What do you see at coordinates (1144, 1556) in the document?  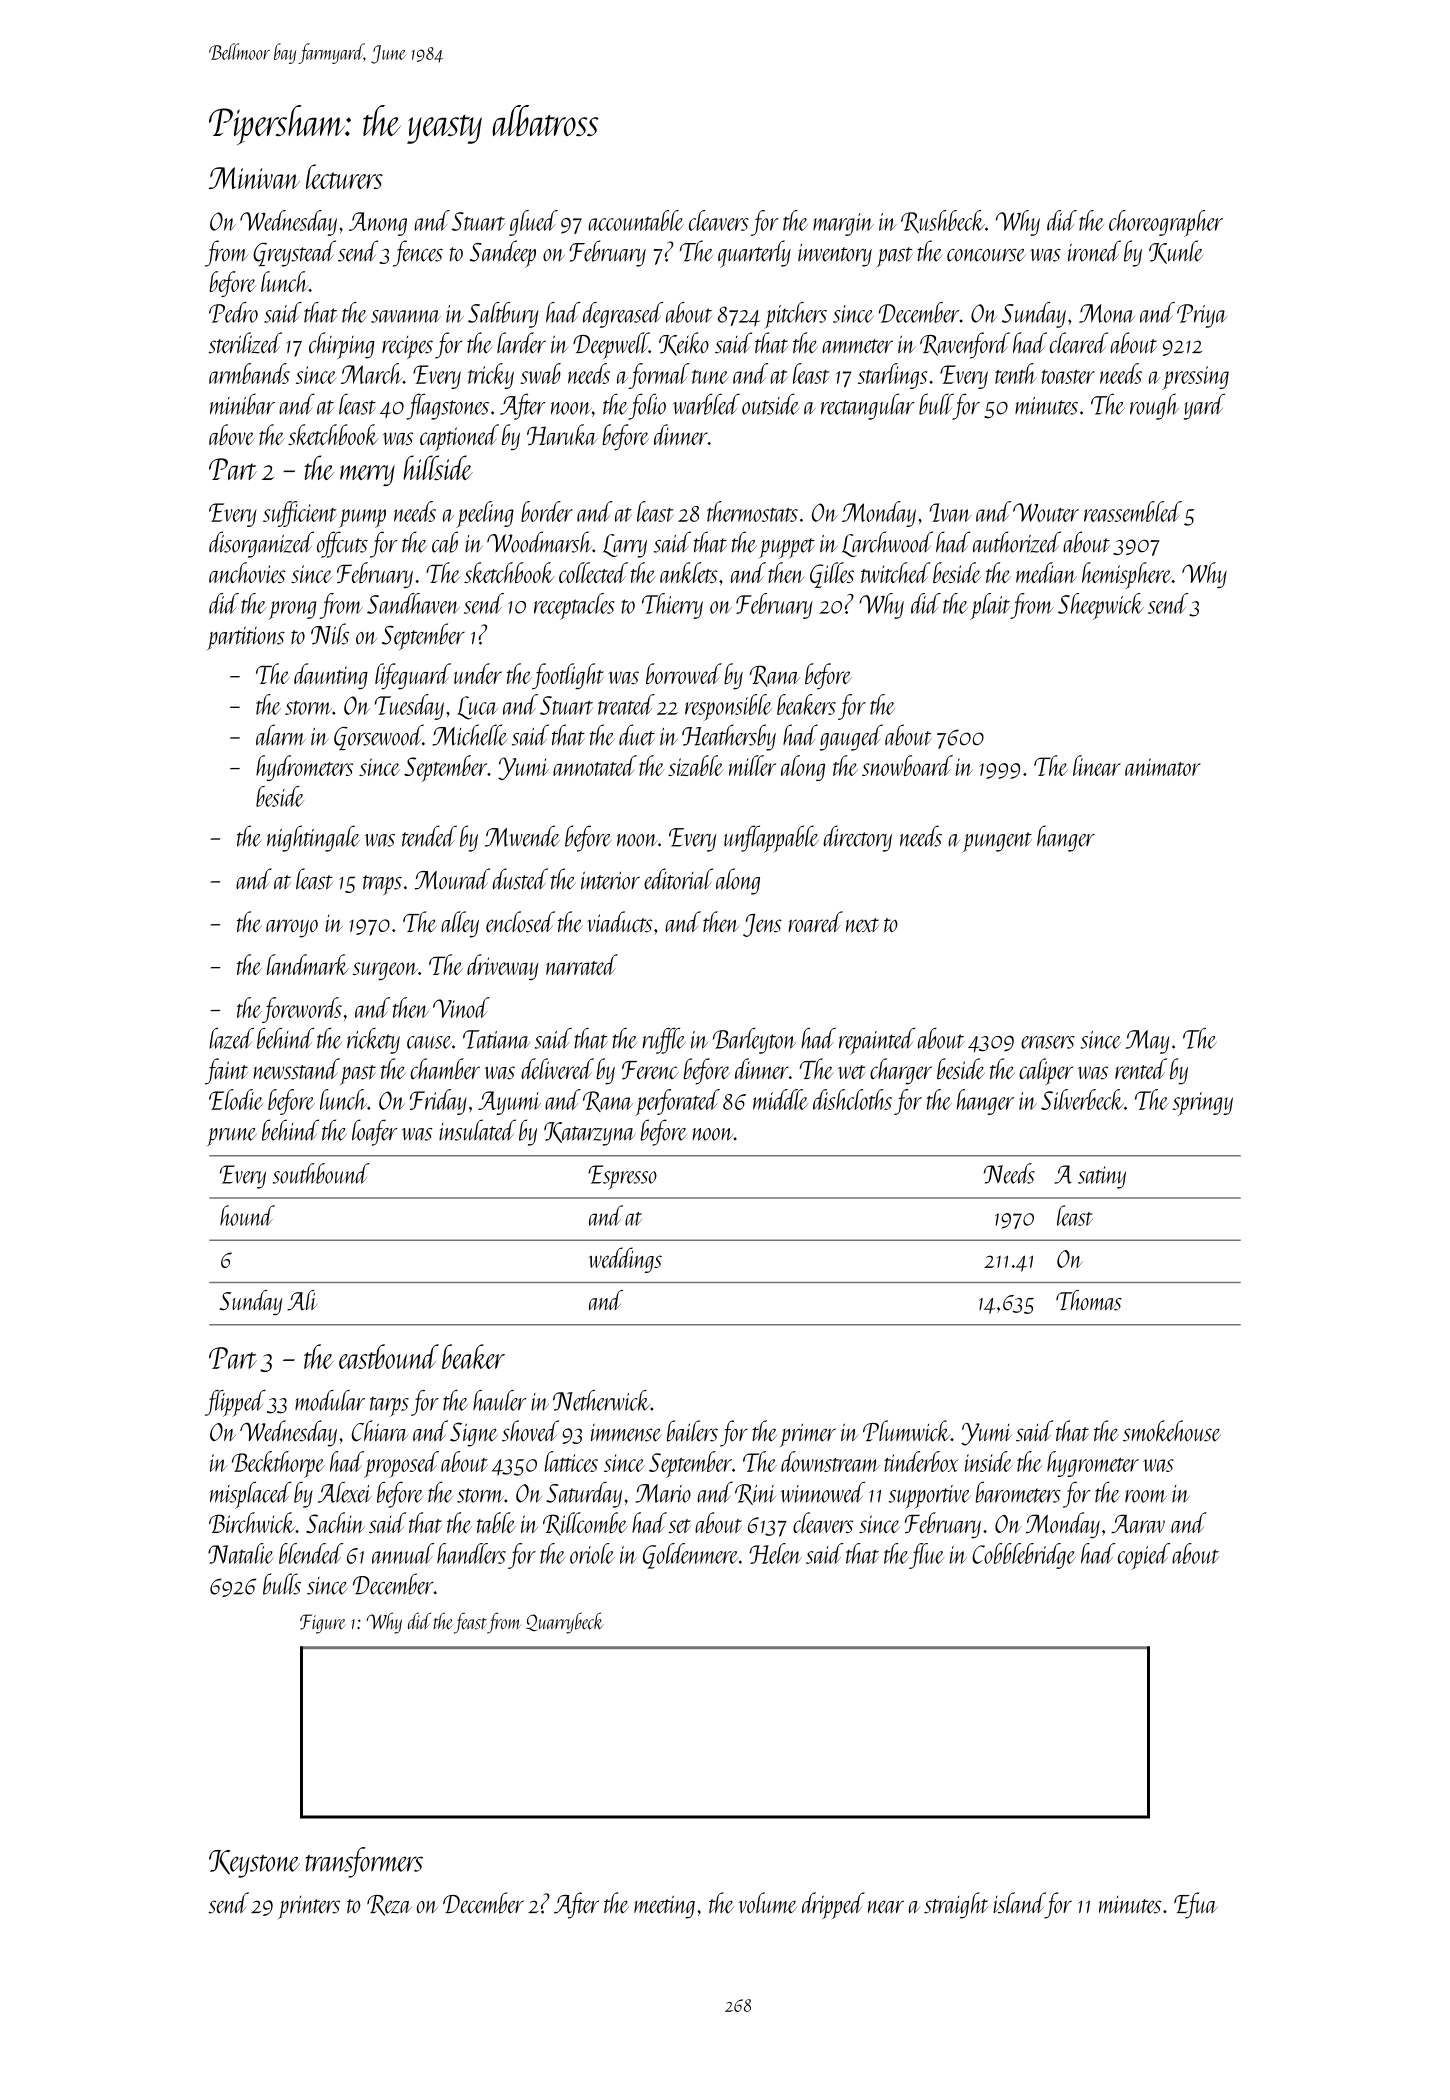 I see `copied` at bounding box center [1144, 1556].
